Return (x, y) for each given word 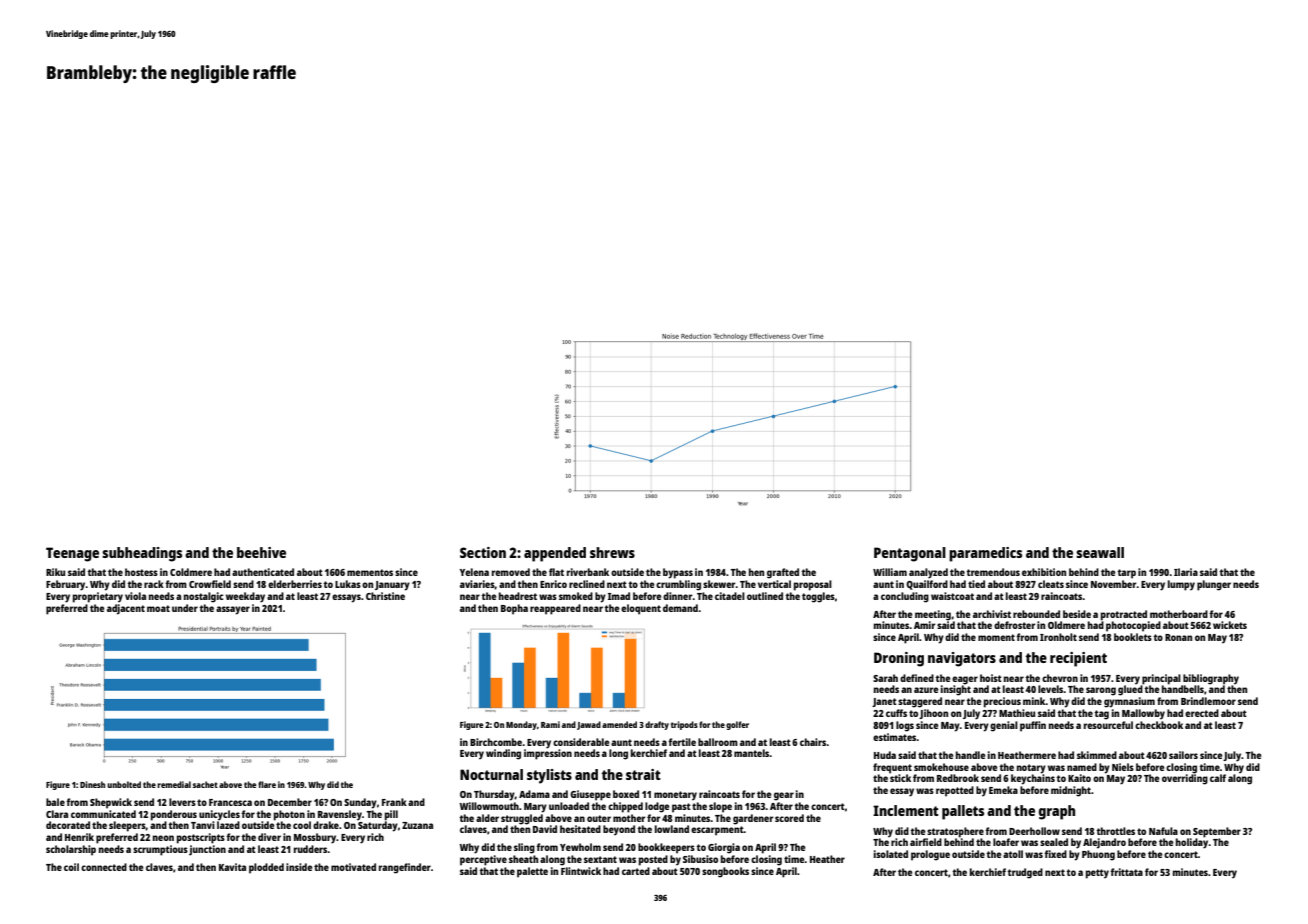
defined (917, 678)
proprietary (98, 597)
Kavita (232, 867)
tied (976, 584)
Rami (550, 724)
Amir (924, 625)
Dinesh (92, 784)
